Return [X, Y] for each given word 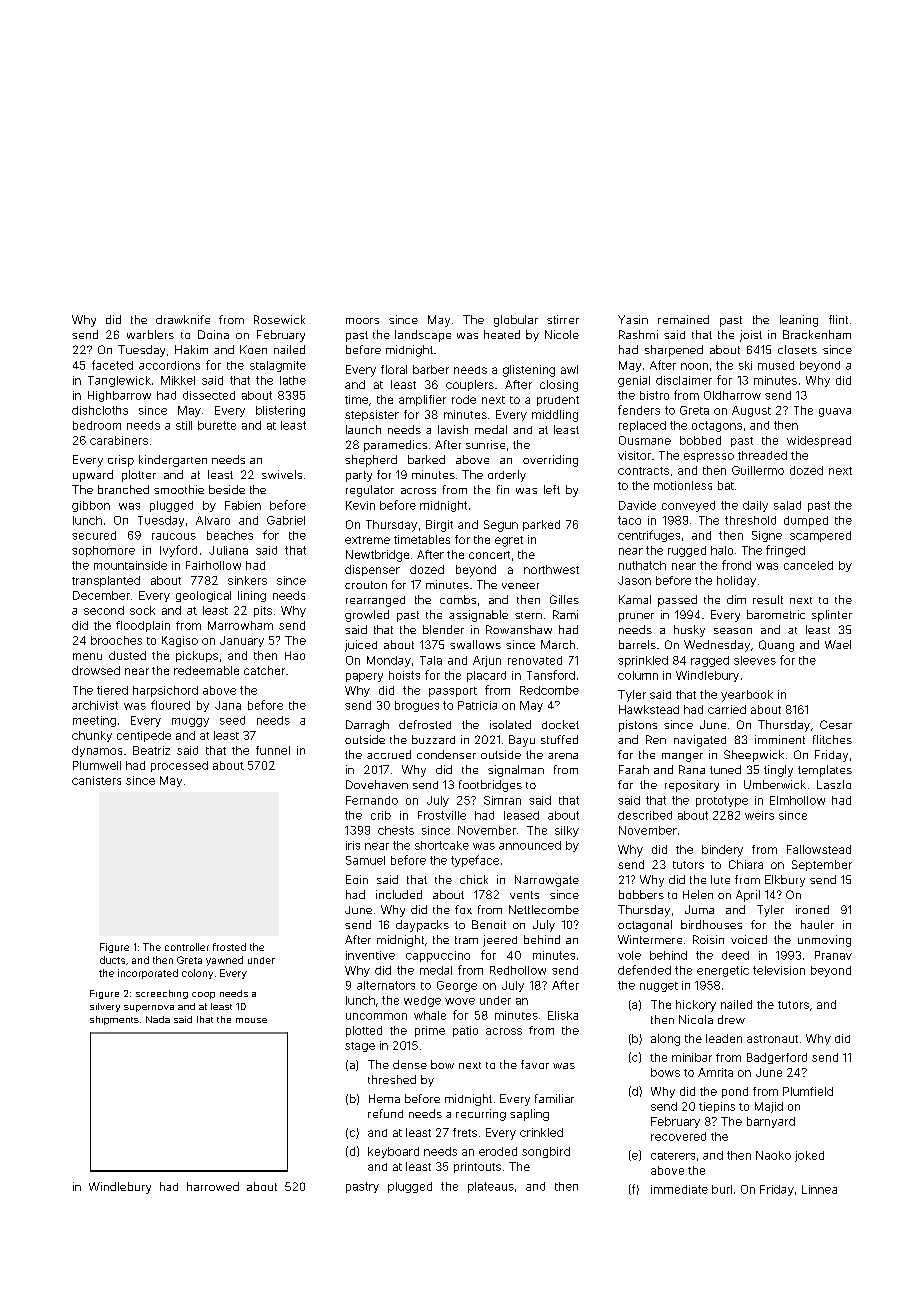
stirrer [563, 319]
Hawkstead [649, 709]
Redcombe [549, 690]
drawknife [183, 319]
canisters [96, 780]
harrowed [213, 1186]
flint [838, 319]
